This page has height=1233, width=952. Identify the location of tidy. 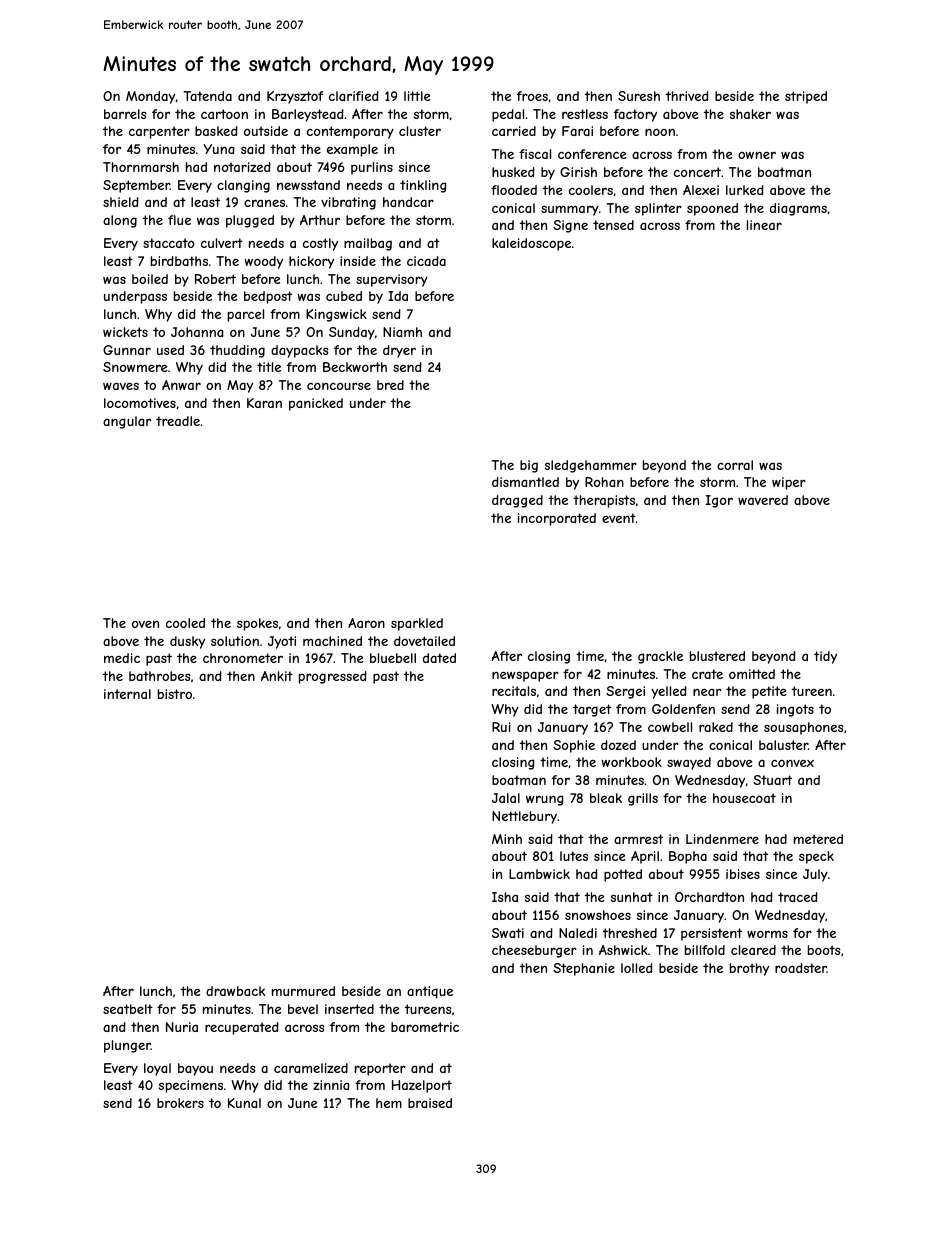
(825, 657).
